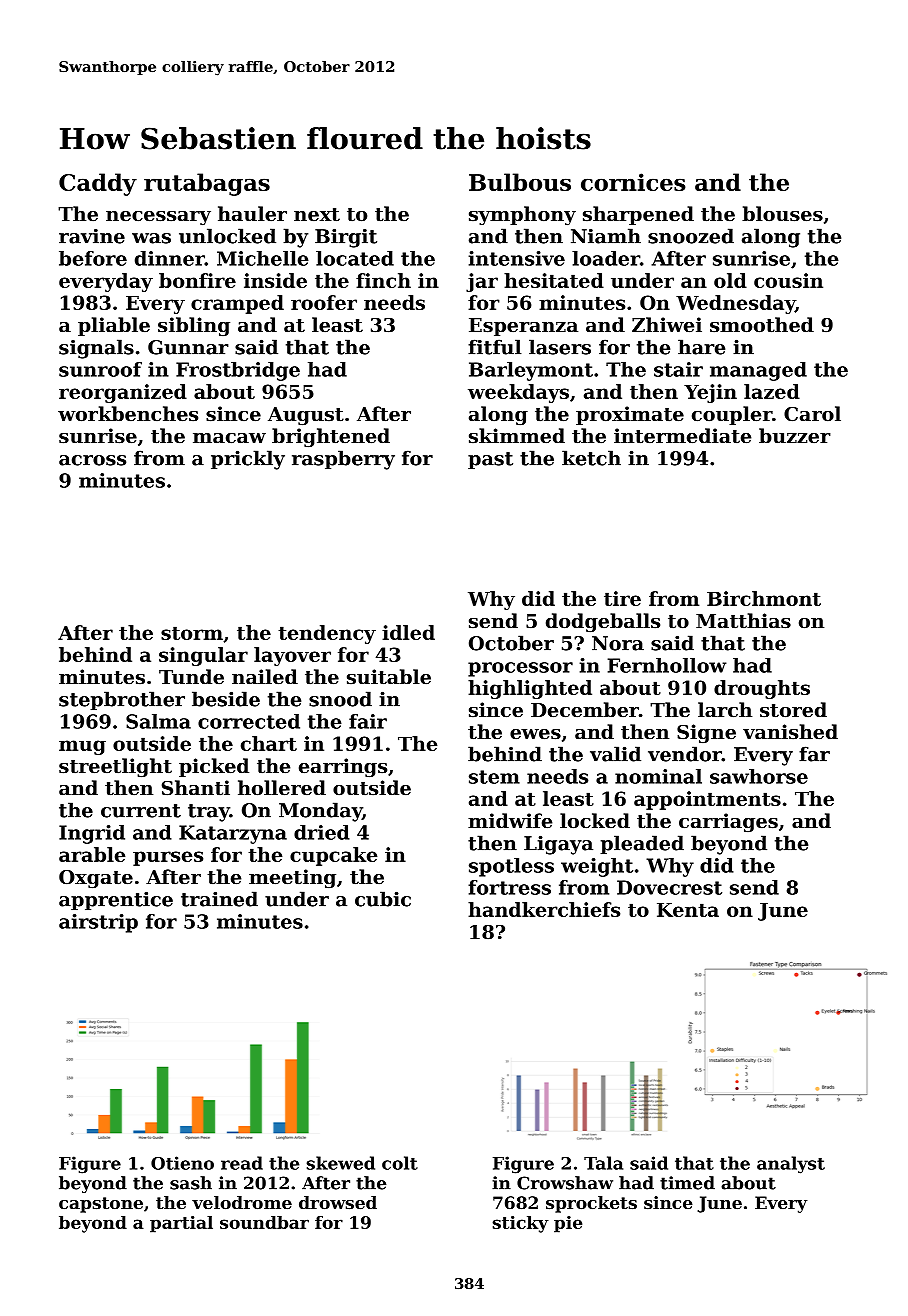 The width and height of the screenshot is (908, 1316). Describe the element at coordinates (338, 1202) in the screenshot. I see `drowsed` at that location.
